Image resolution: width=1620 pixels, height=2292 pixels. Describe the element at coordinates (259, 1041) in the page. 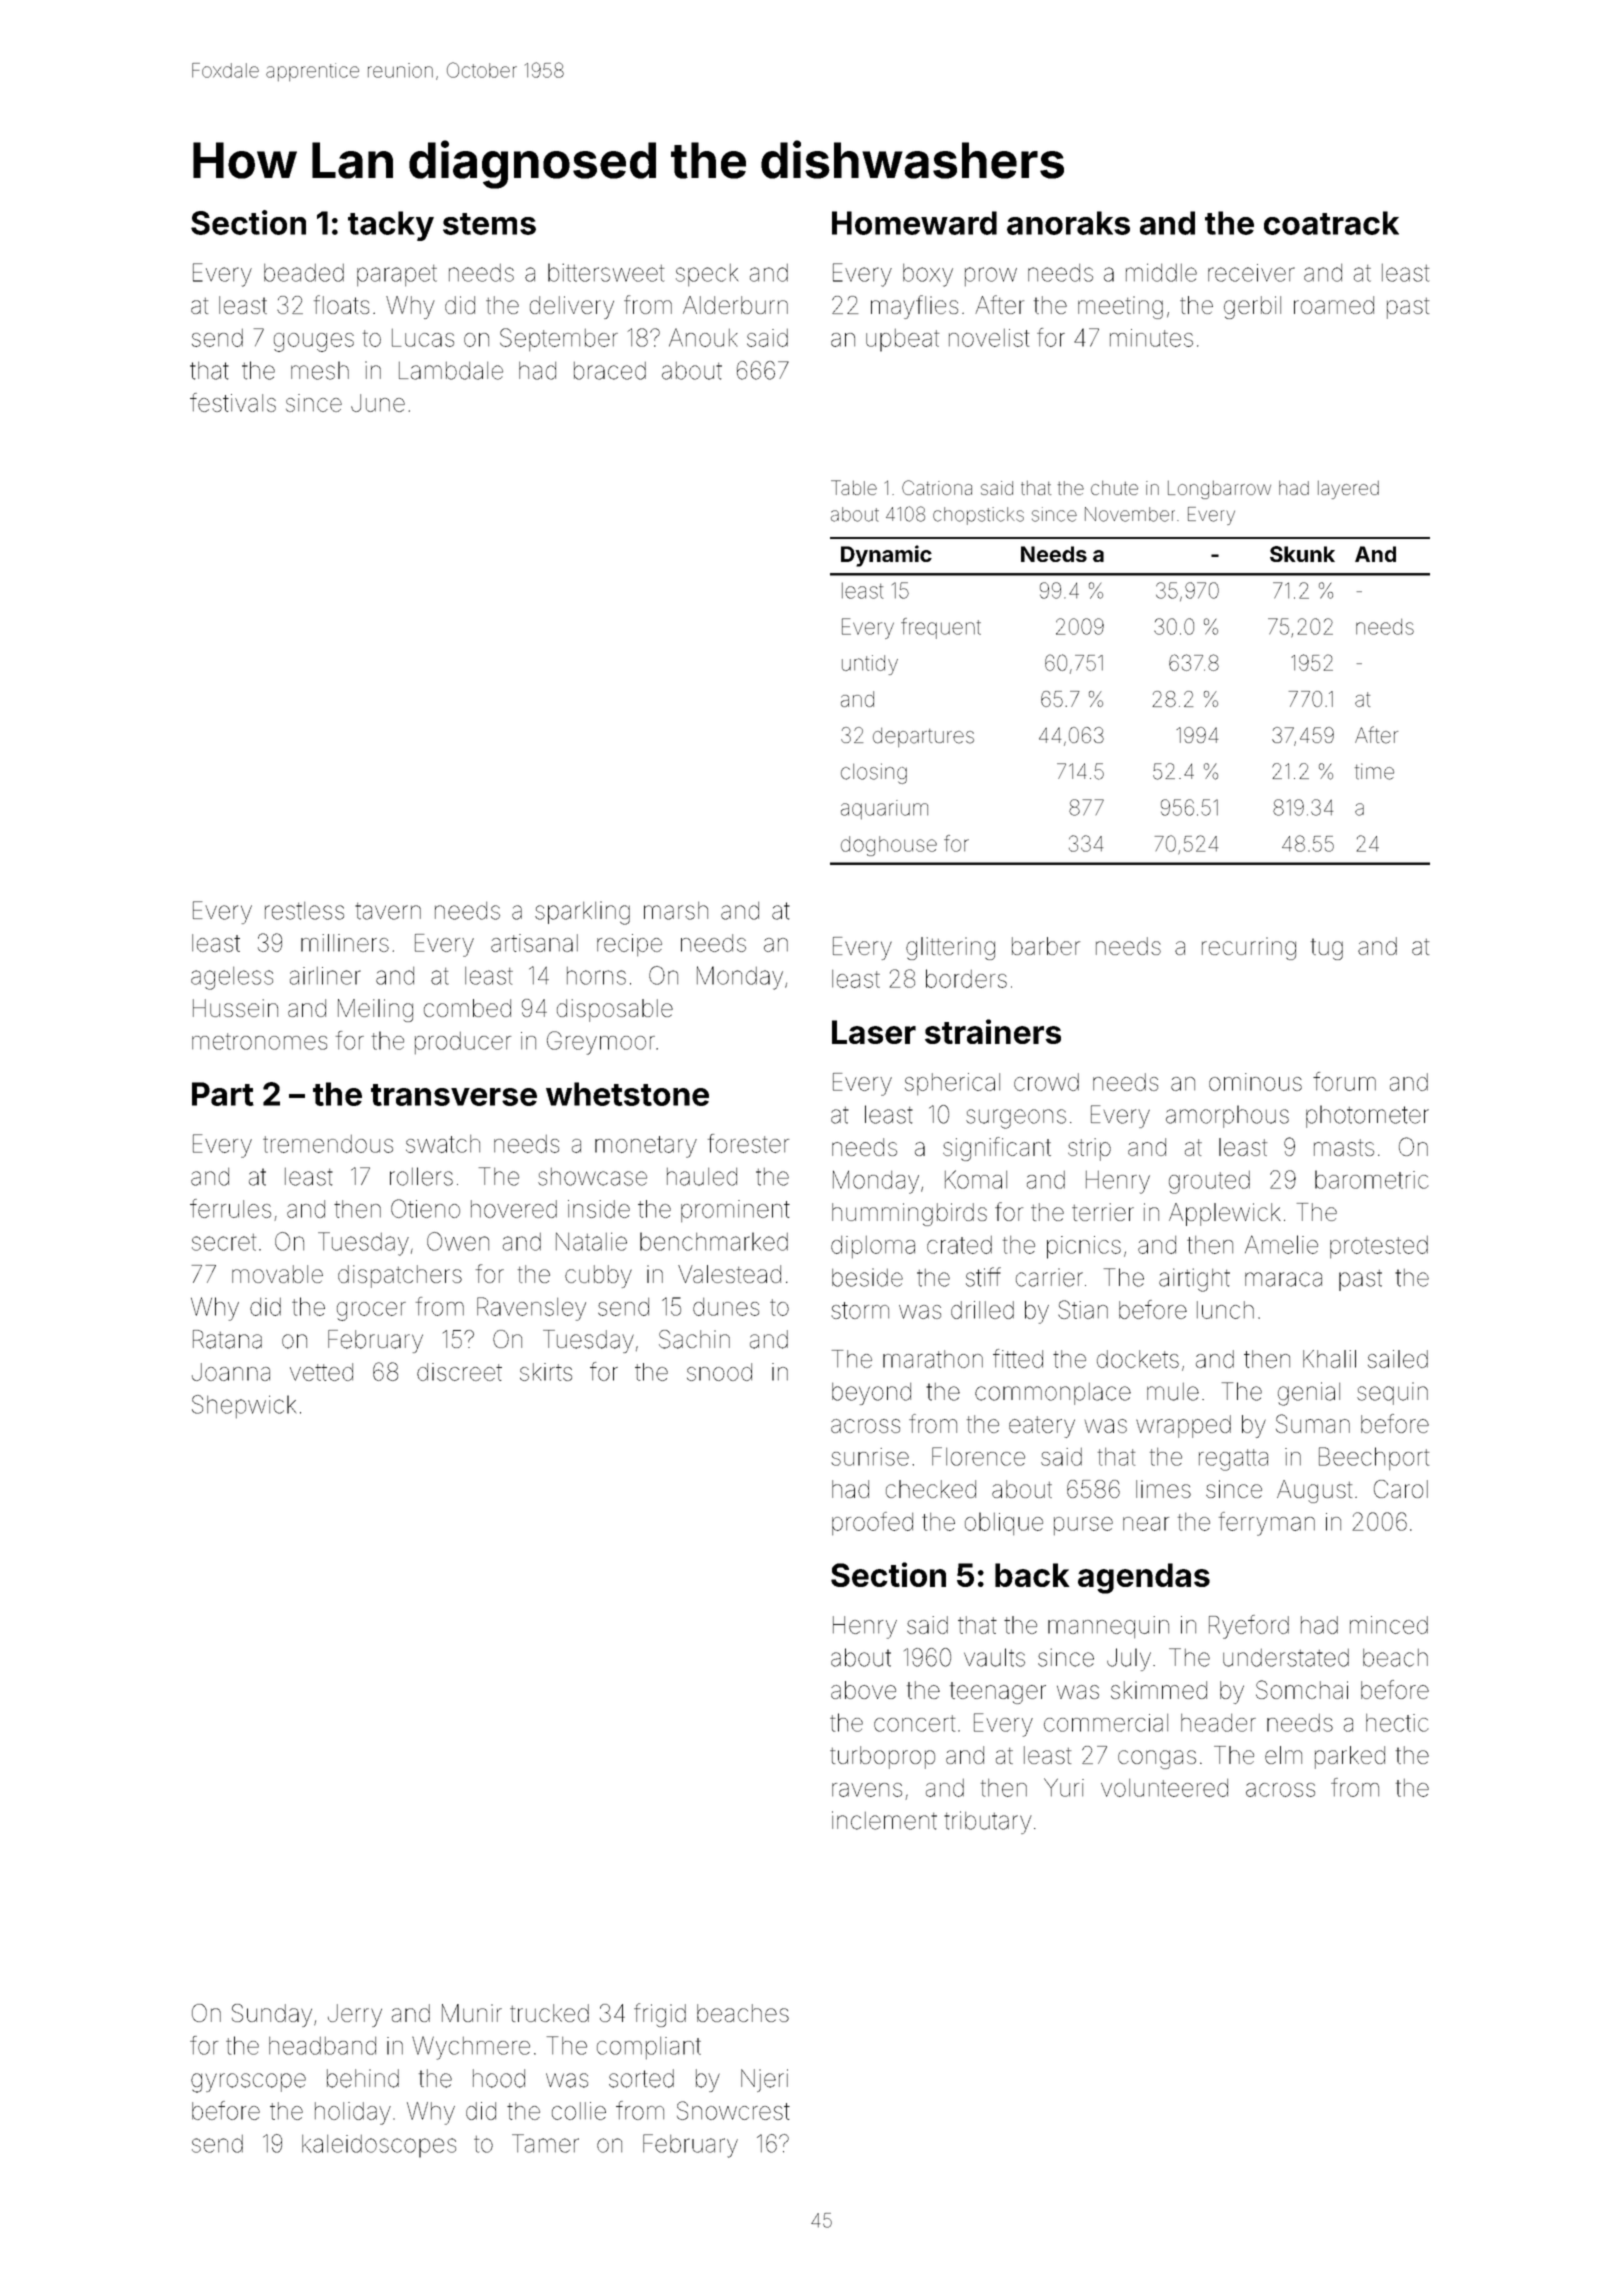

I see `metronomes` at that location.
